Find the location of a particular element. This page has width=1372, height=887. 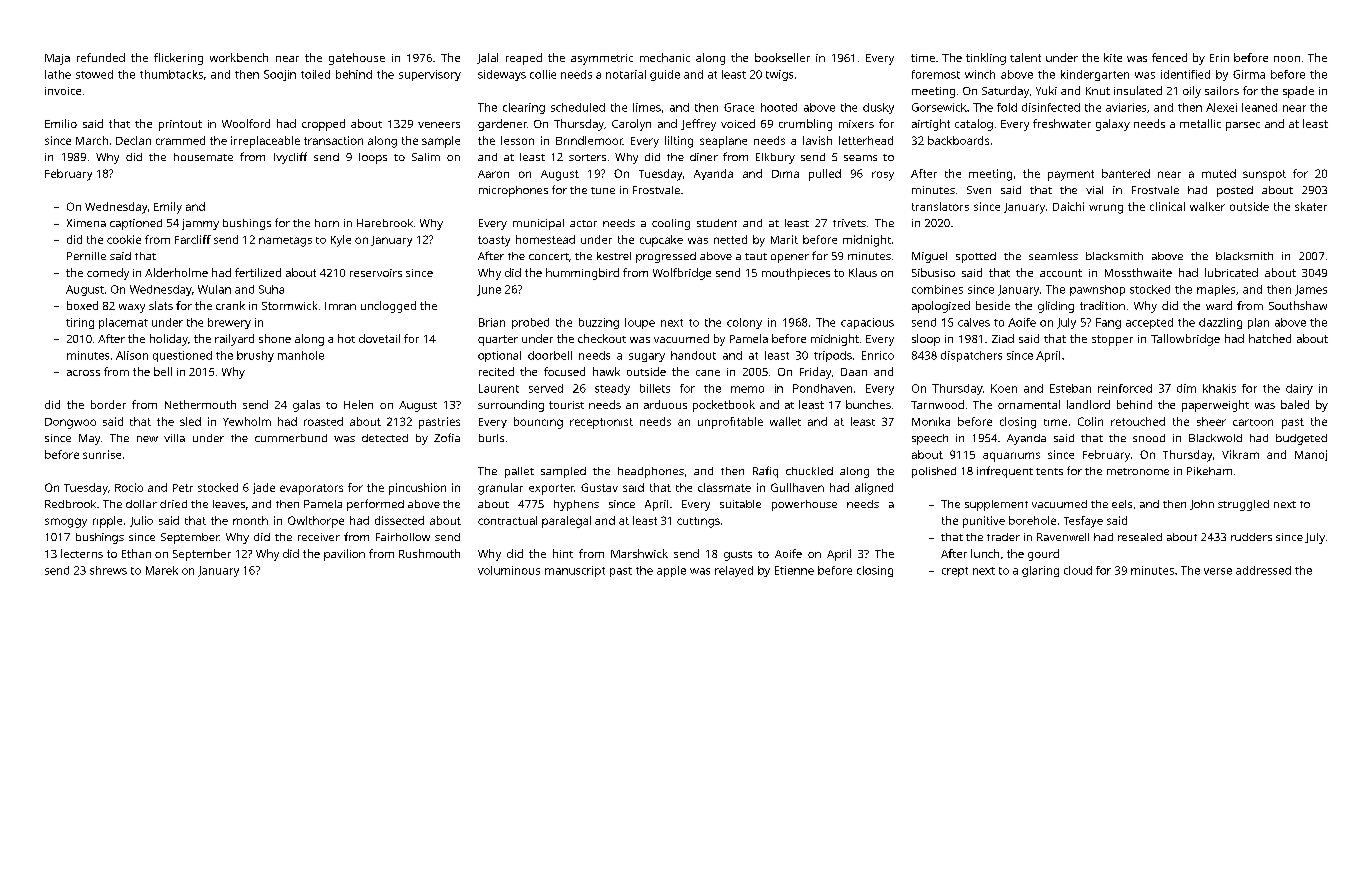

buzzing is located at coordinates (599, 323).
